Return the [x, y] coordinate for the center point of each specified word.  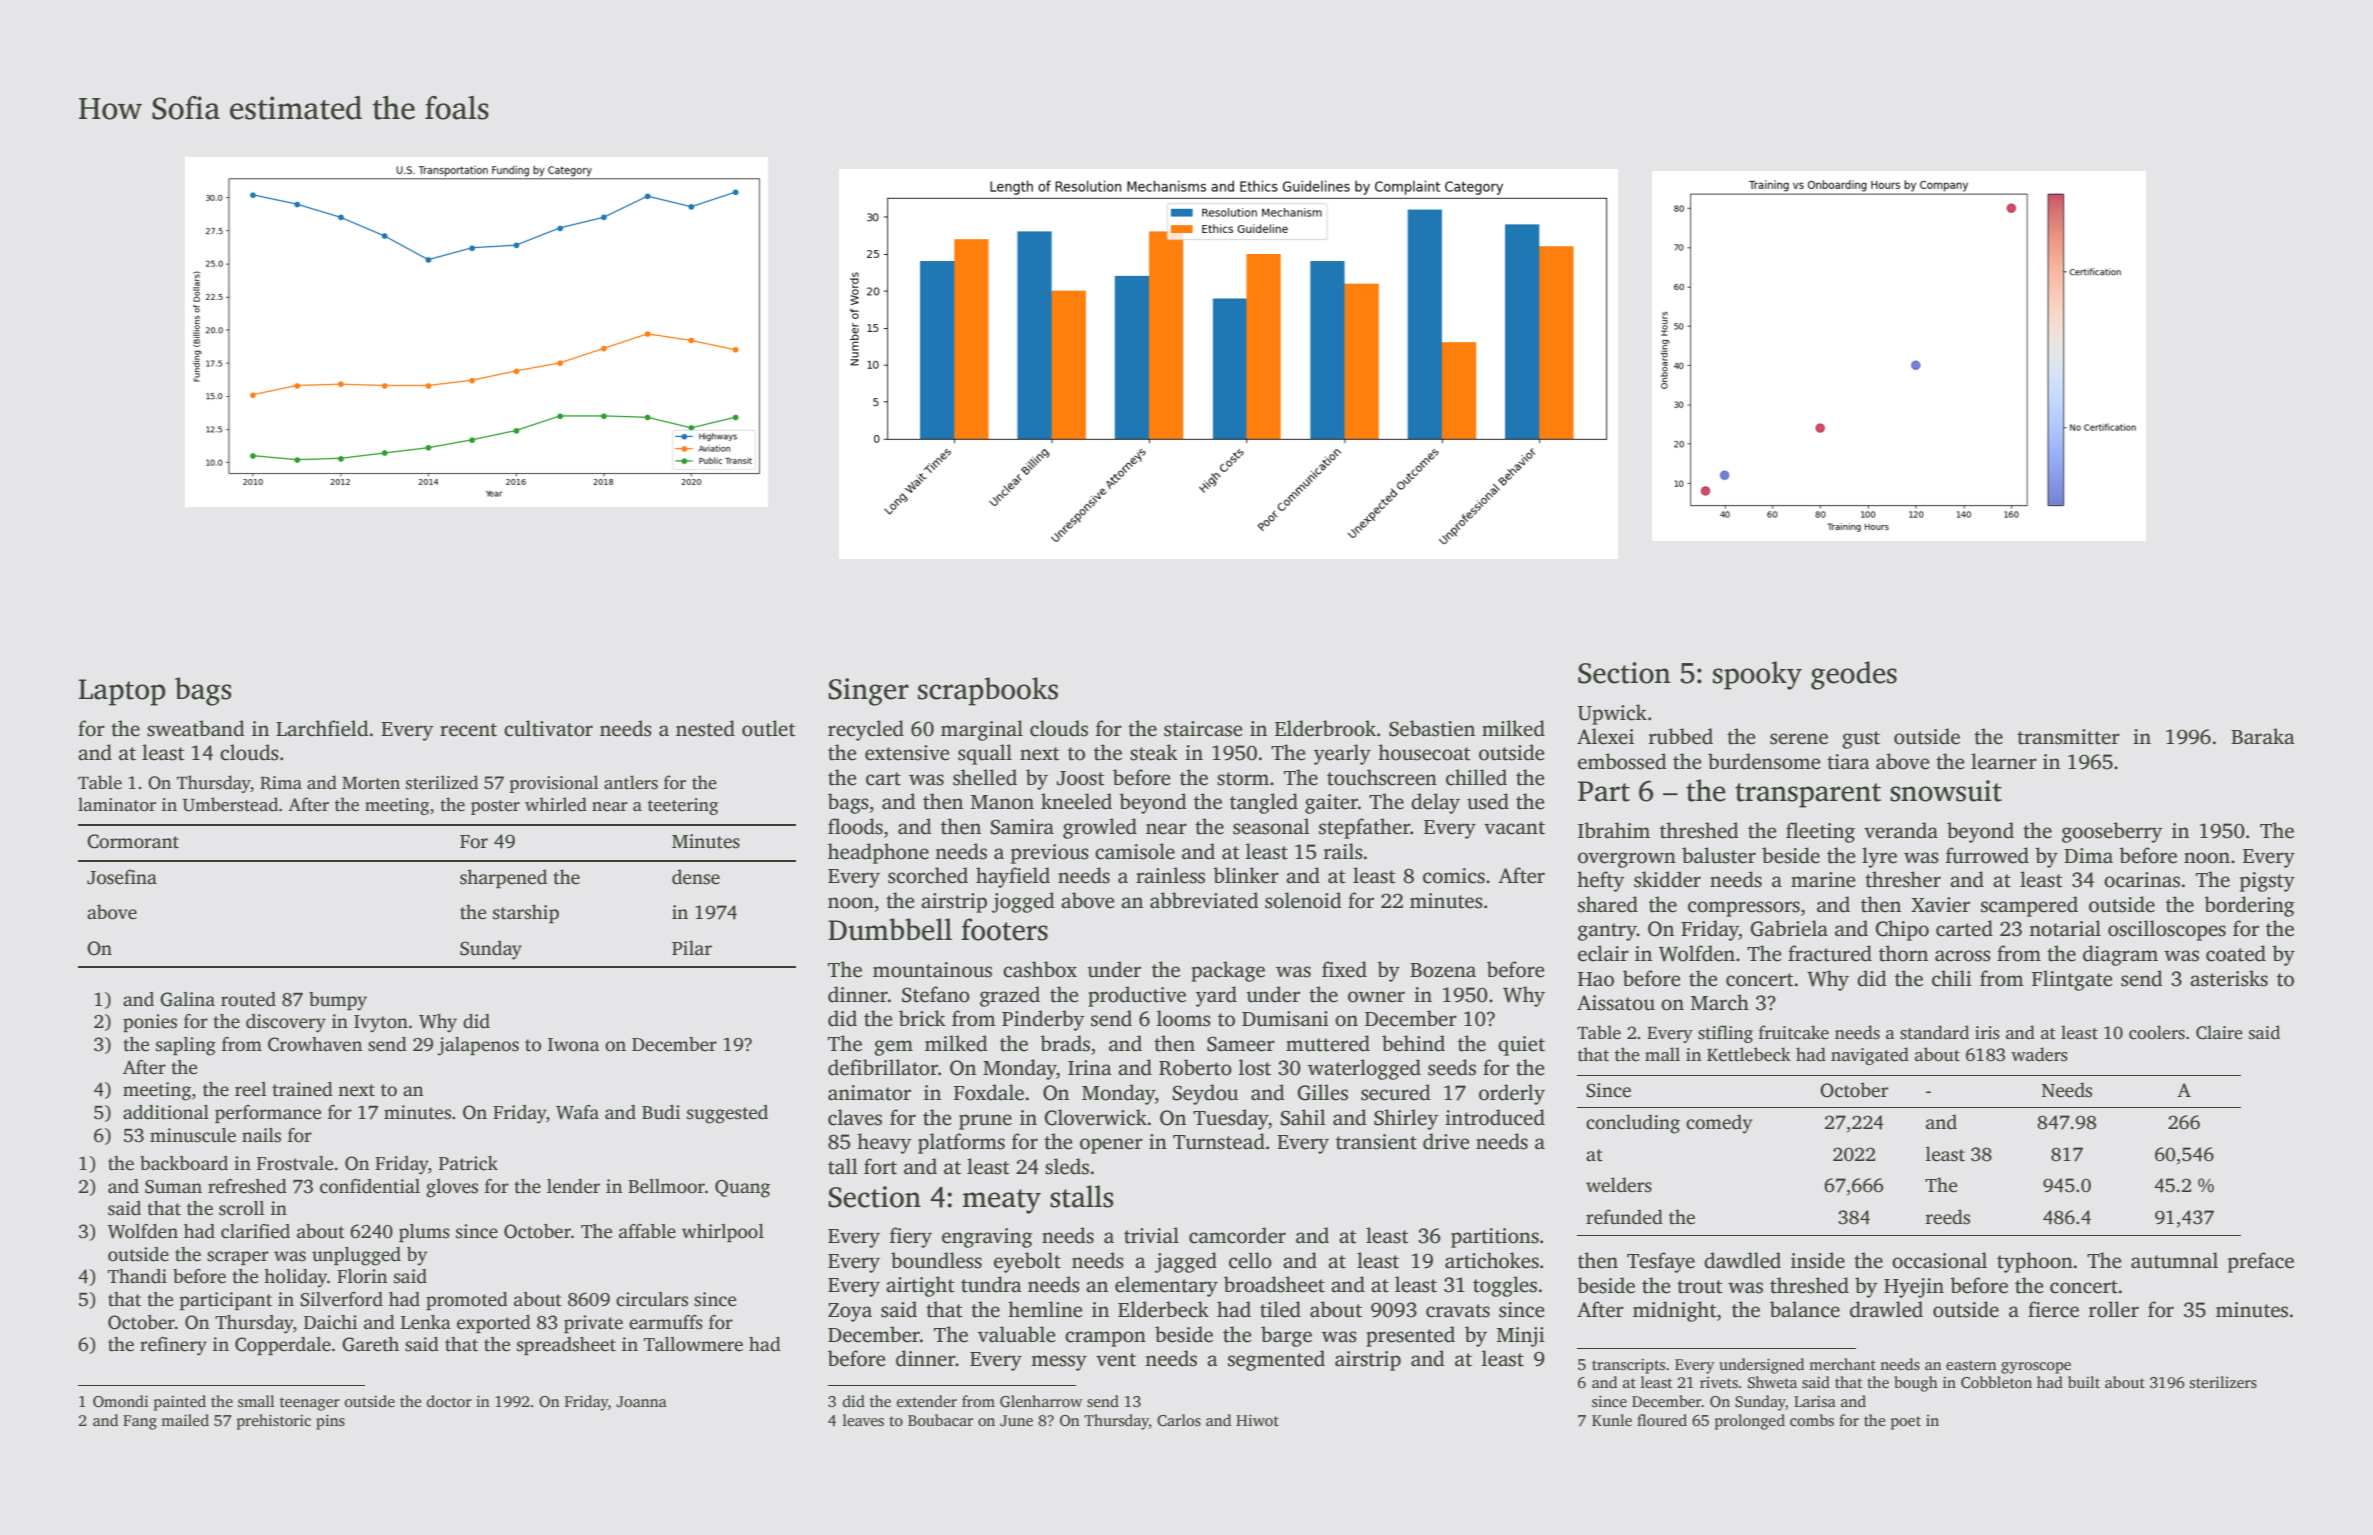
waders [2039, 1054]
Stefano [936, 994]
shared [1608, 904]
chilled [1476, 777]
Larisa [1815, 1401]
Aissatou [1616, 1003]
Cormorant [133, 841]
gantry [1607, 932]
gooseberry [2112, 832]
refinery [173, 1346]
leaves [863, 1420]
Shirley [1406, 1119]
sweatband [196, 728]
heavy [884, 1143]
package [1228, 971]
